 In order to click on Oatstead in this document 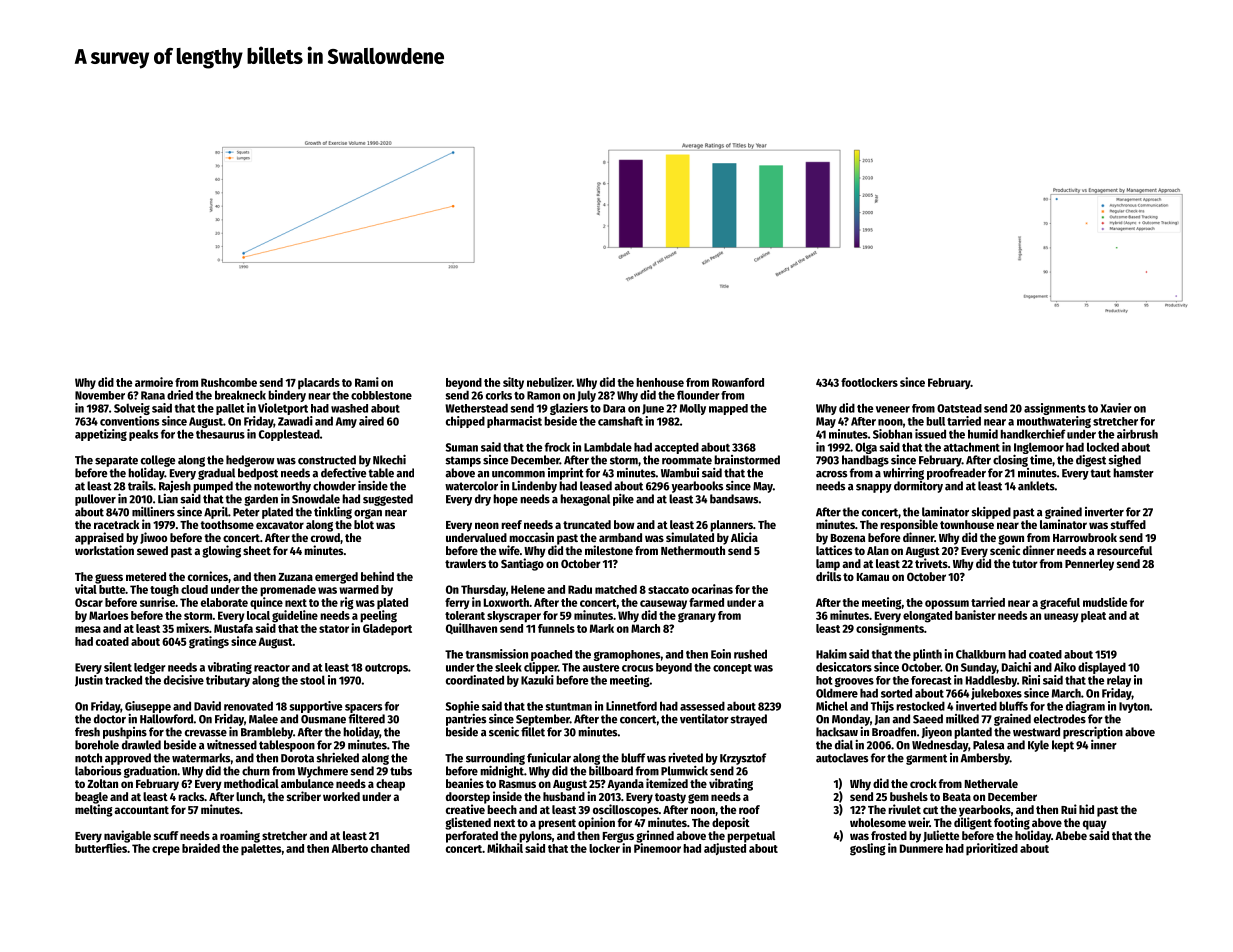, I will do `click(959, 408)`.
